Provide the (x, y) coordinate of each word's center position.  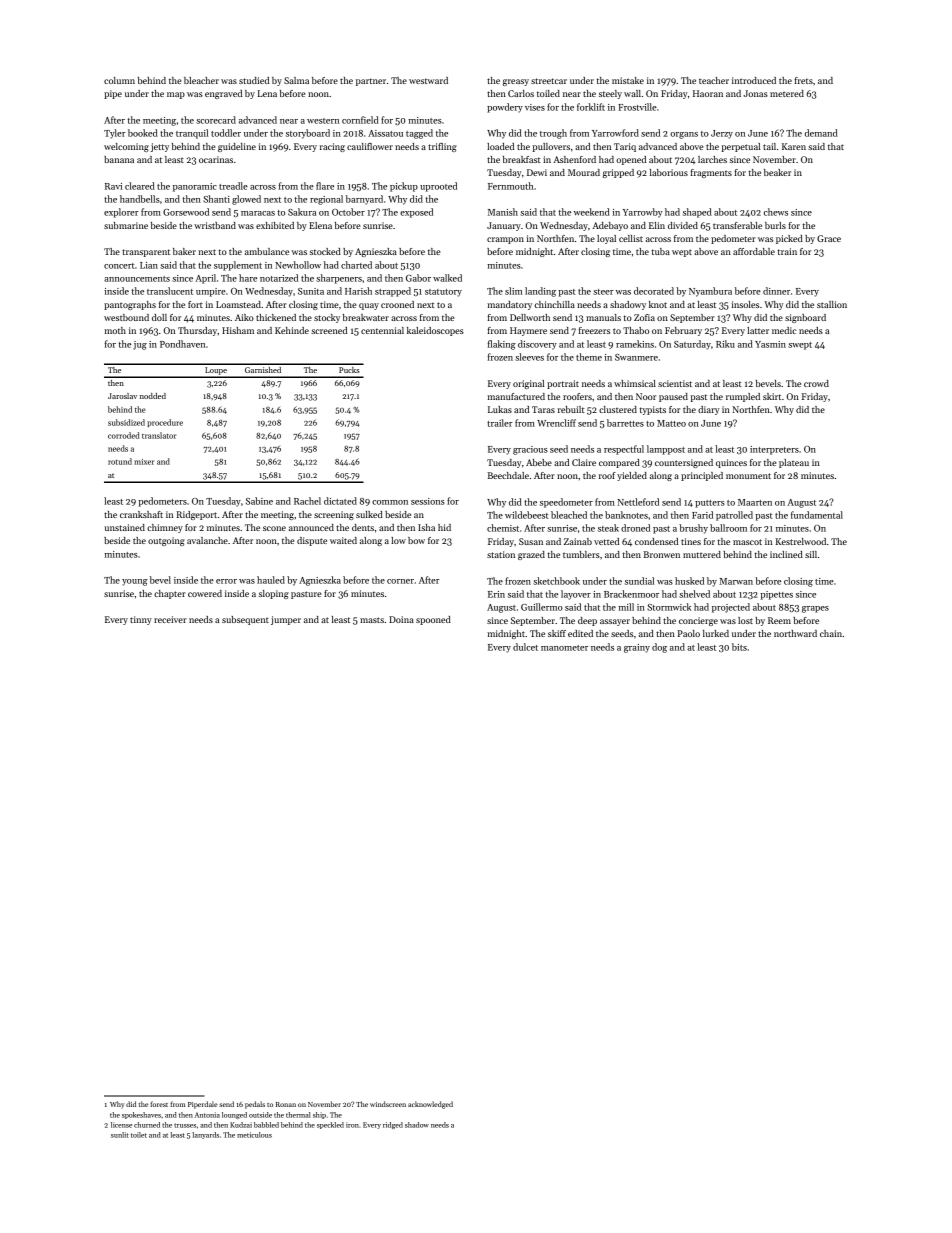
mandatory (509, 305)
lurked (716, 633)
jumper (286, 620)
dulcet (525, 647)
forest (159, 1104)
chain (831, 633)
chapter (170, 594)
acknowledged (430, 1105)
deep (587, 621)
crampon (505, 240)
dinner (776, 291)
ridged (393, 1125)
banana (119, 159)
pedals (255, 1105)
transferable (737, 225)
